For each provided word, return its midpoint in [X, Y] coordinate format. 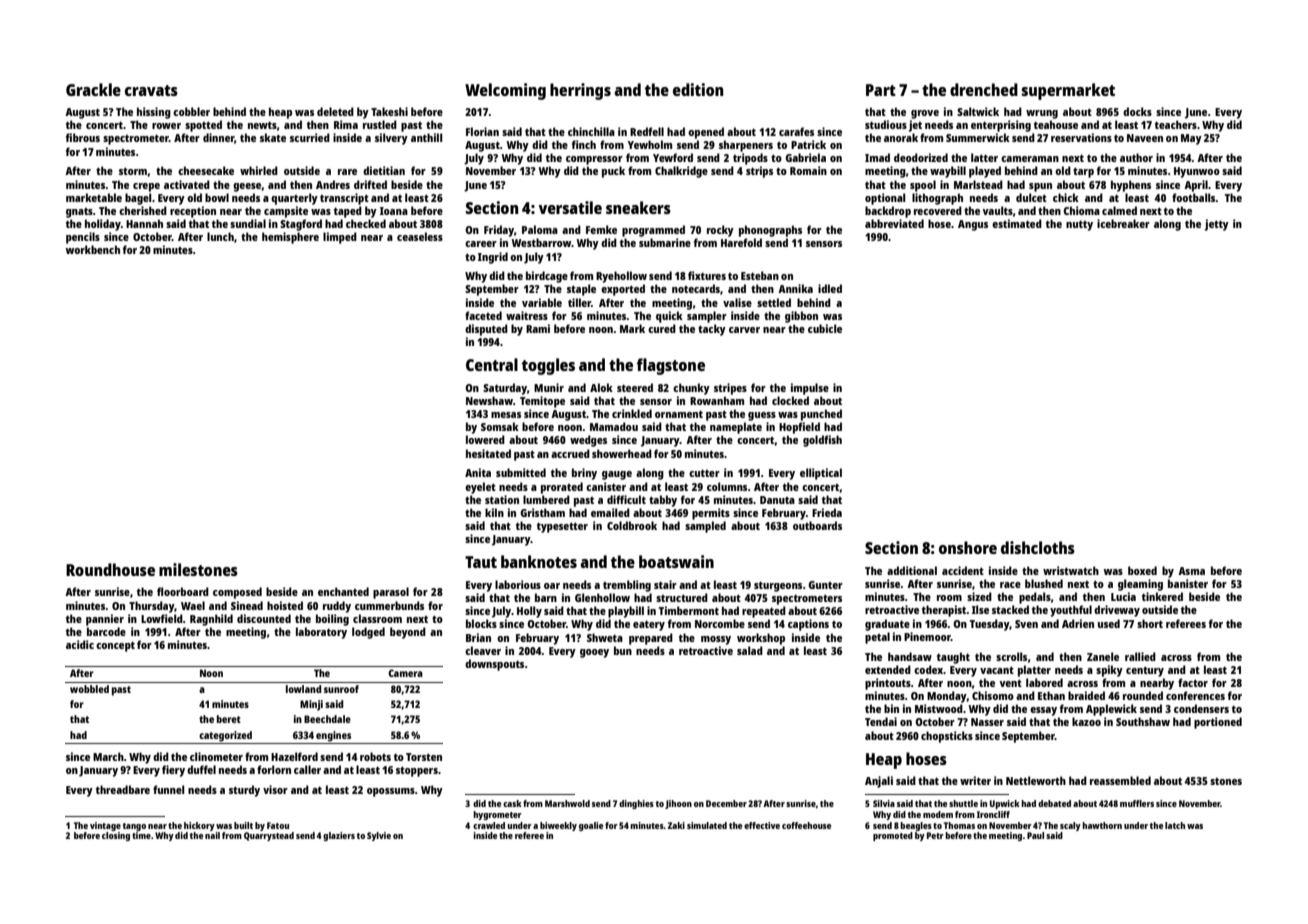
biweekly [558, 826]
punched [821, 415]
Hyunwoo [1197, 172]
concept [115, 646]
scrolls [1011, 656]
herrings [580, 91]
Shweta [605, 637]
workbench [93, 249]
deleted [335, 111]
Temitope [542, 402]
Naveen [1145, 138]
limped [340, 238]
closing [116, 836]
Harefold [741, 242]
